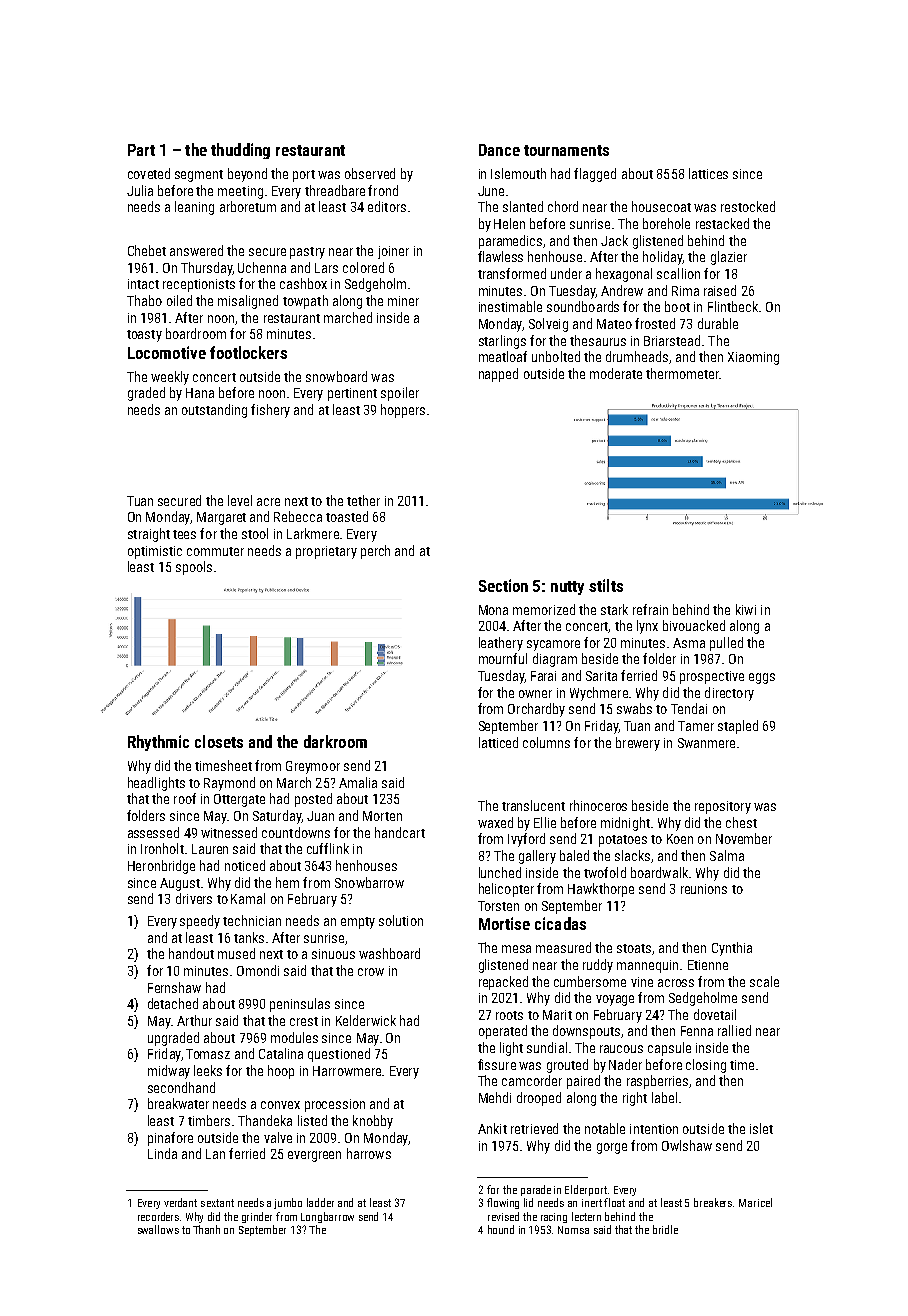  I want to click on closets, so click(219, 741).
